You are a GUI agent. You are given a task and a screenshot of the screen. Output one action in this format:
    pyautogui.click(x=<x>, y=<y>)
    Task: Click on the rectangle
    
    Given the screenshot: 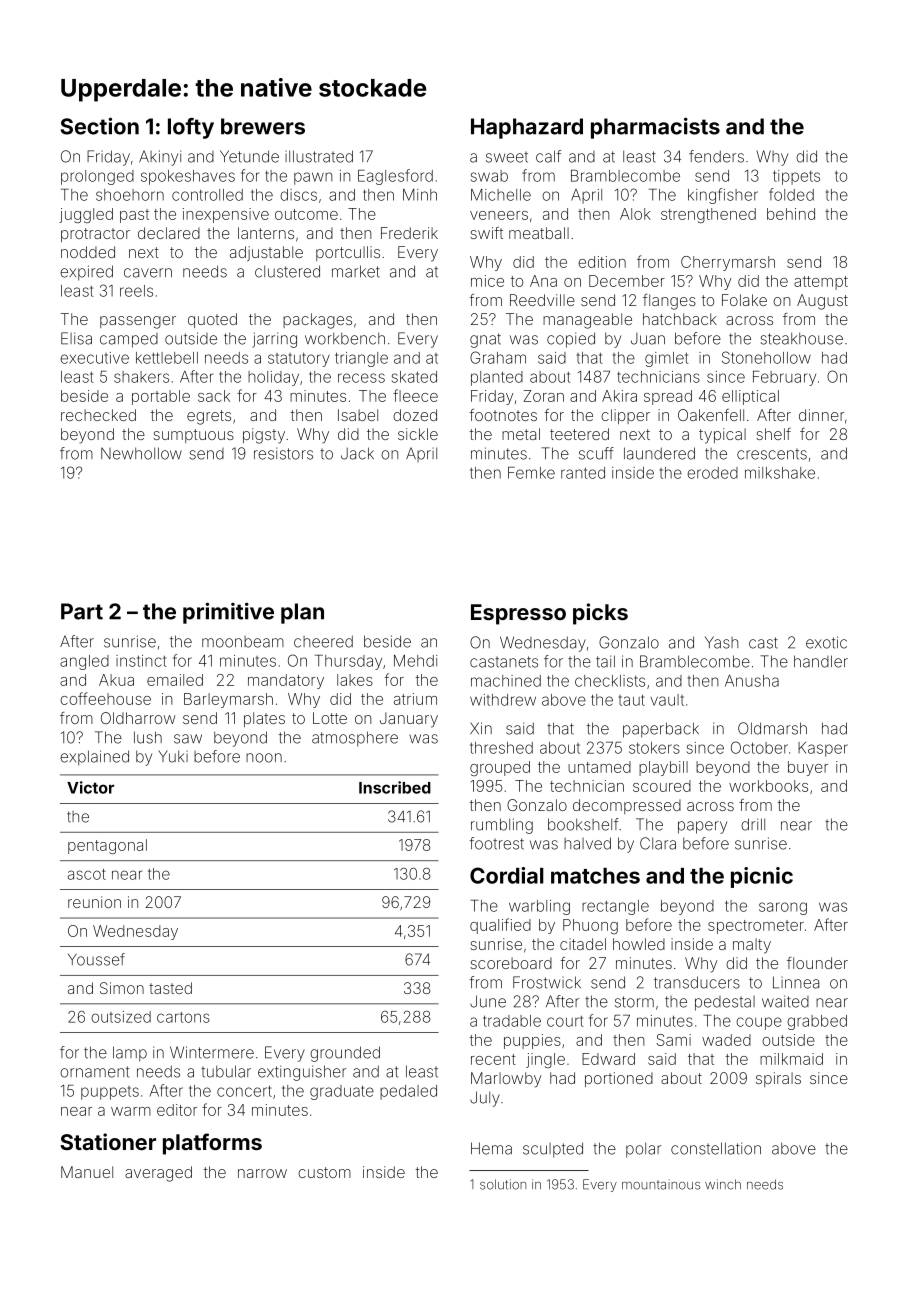 What is the action you would take?
    pyautogui.click(x=615, y=907)
